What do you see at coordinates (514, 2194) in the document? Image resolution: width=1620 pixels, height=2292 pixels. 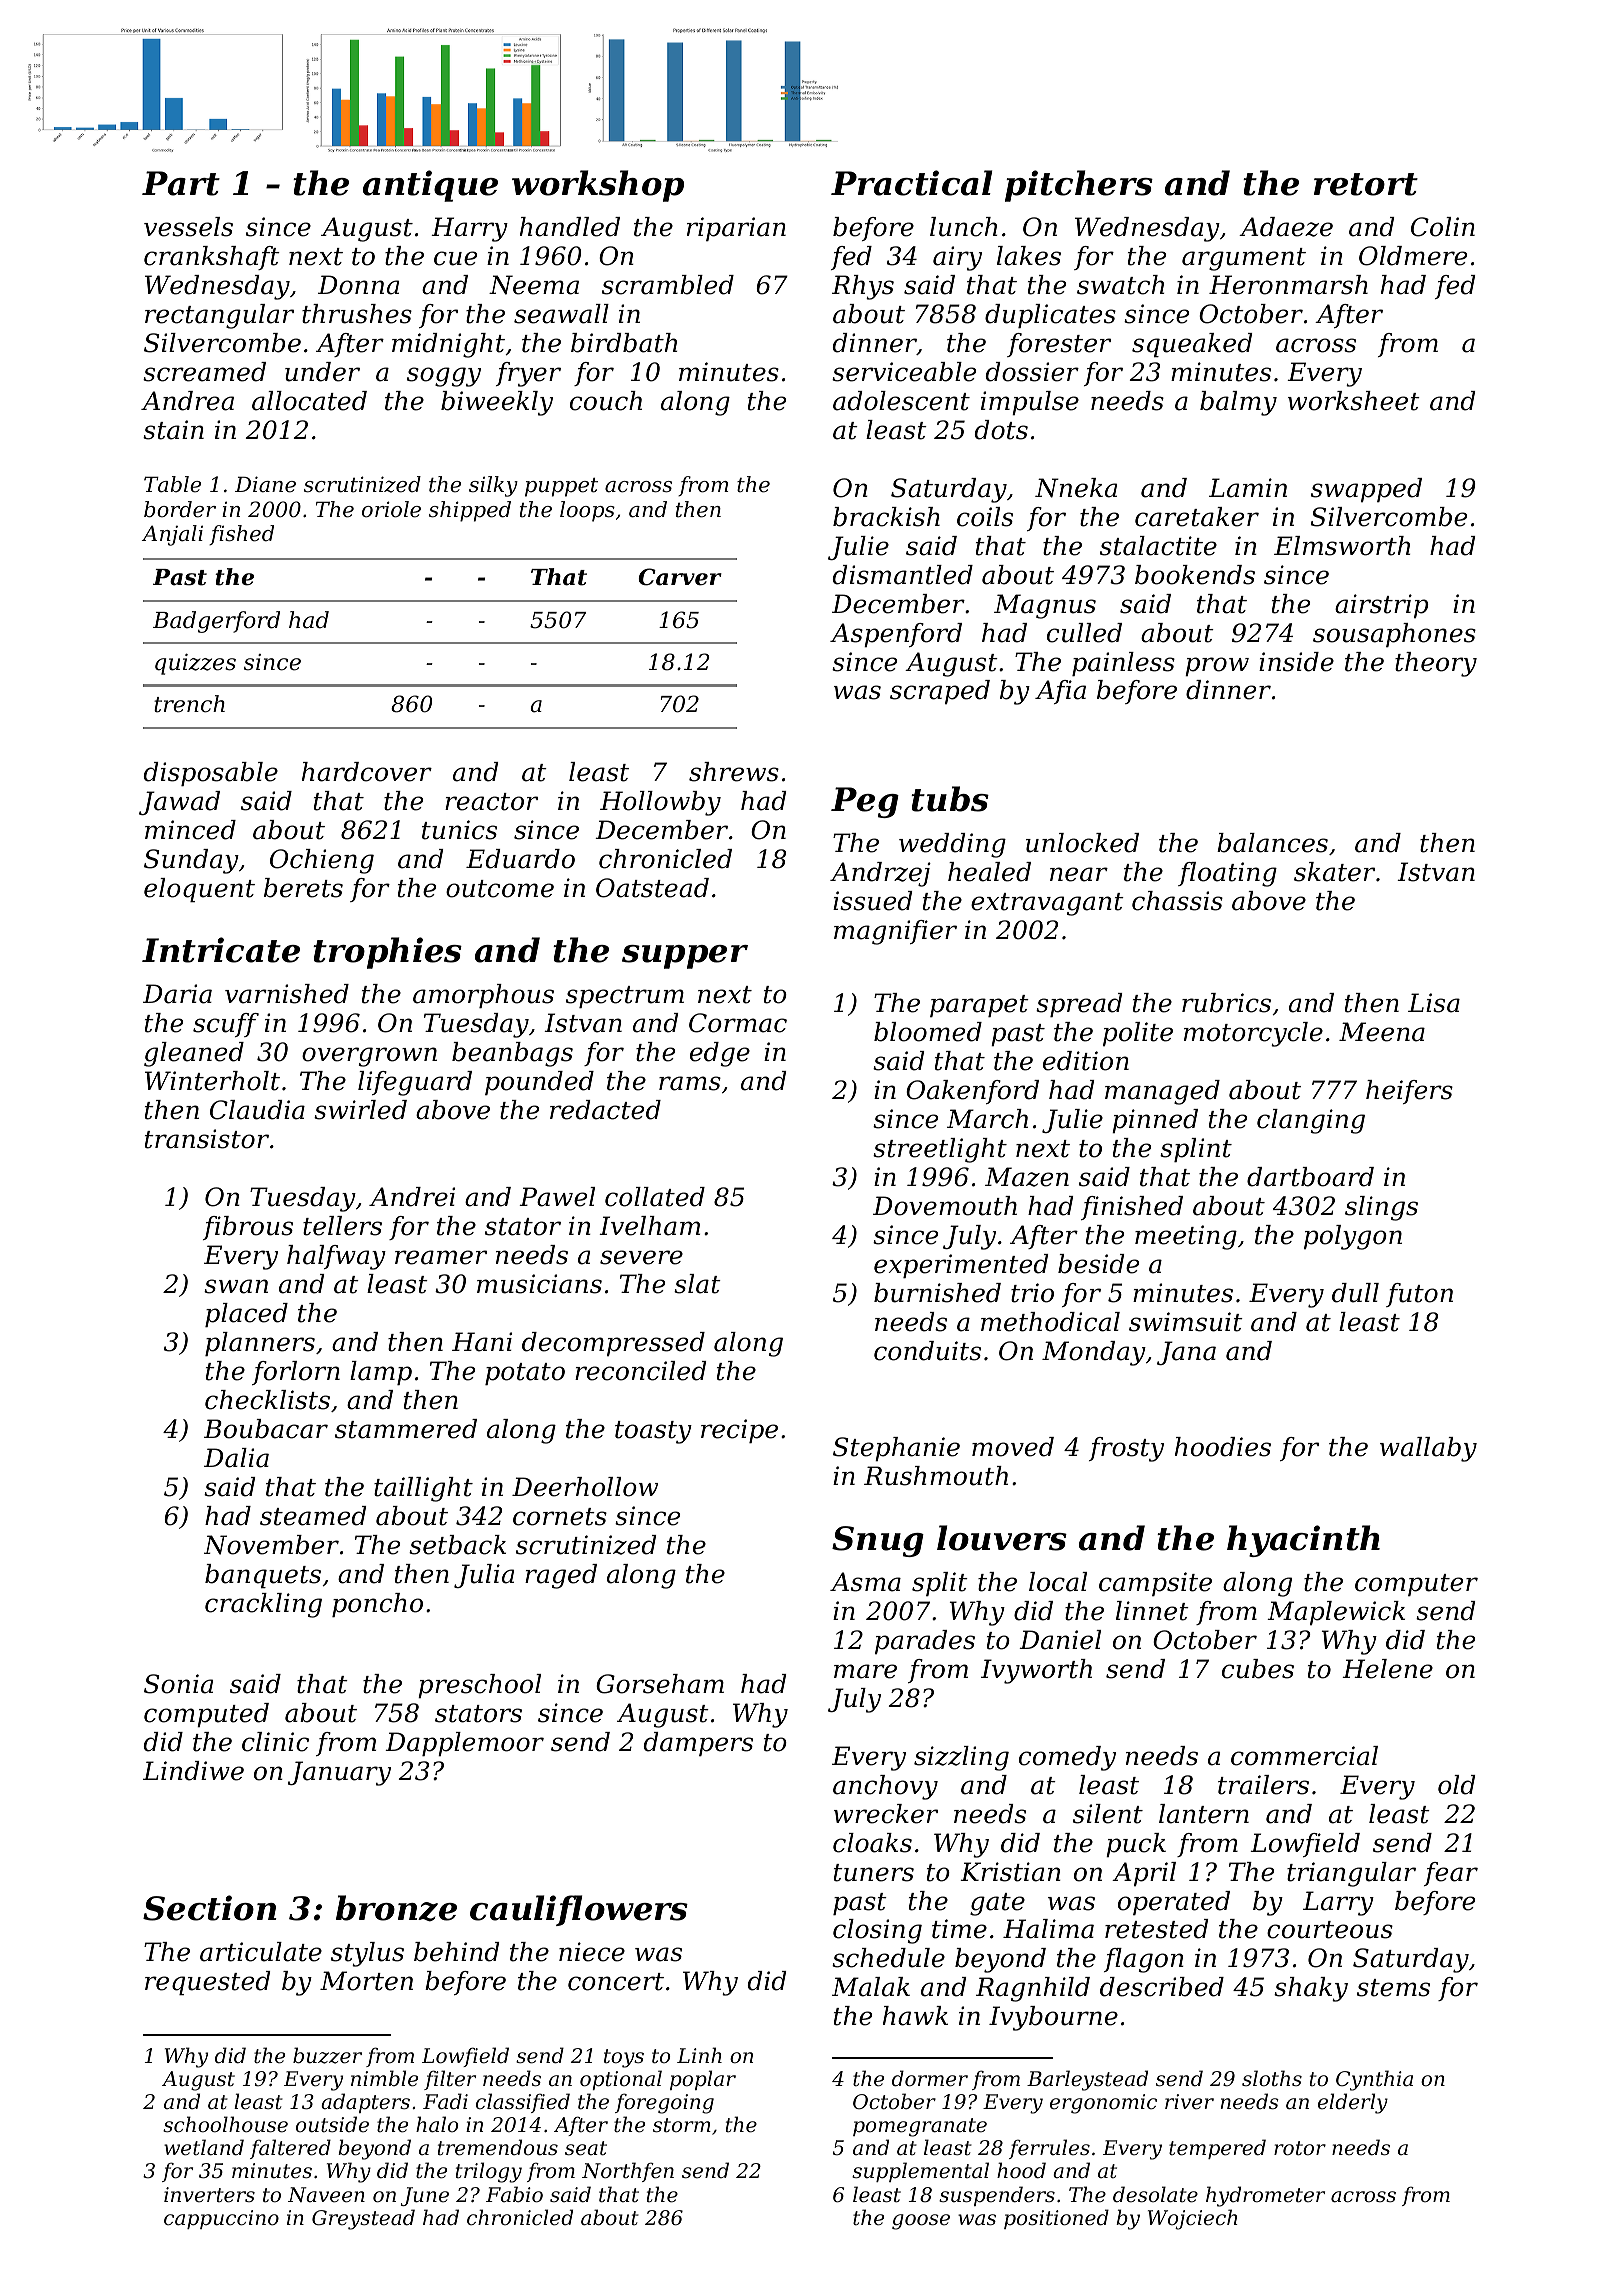 I see `Fabio` at bounding box center [514, 2194].
